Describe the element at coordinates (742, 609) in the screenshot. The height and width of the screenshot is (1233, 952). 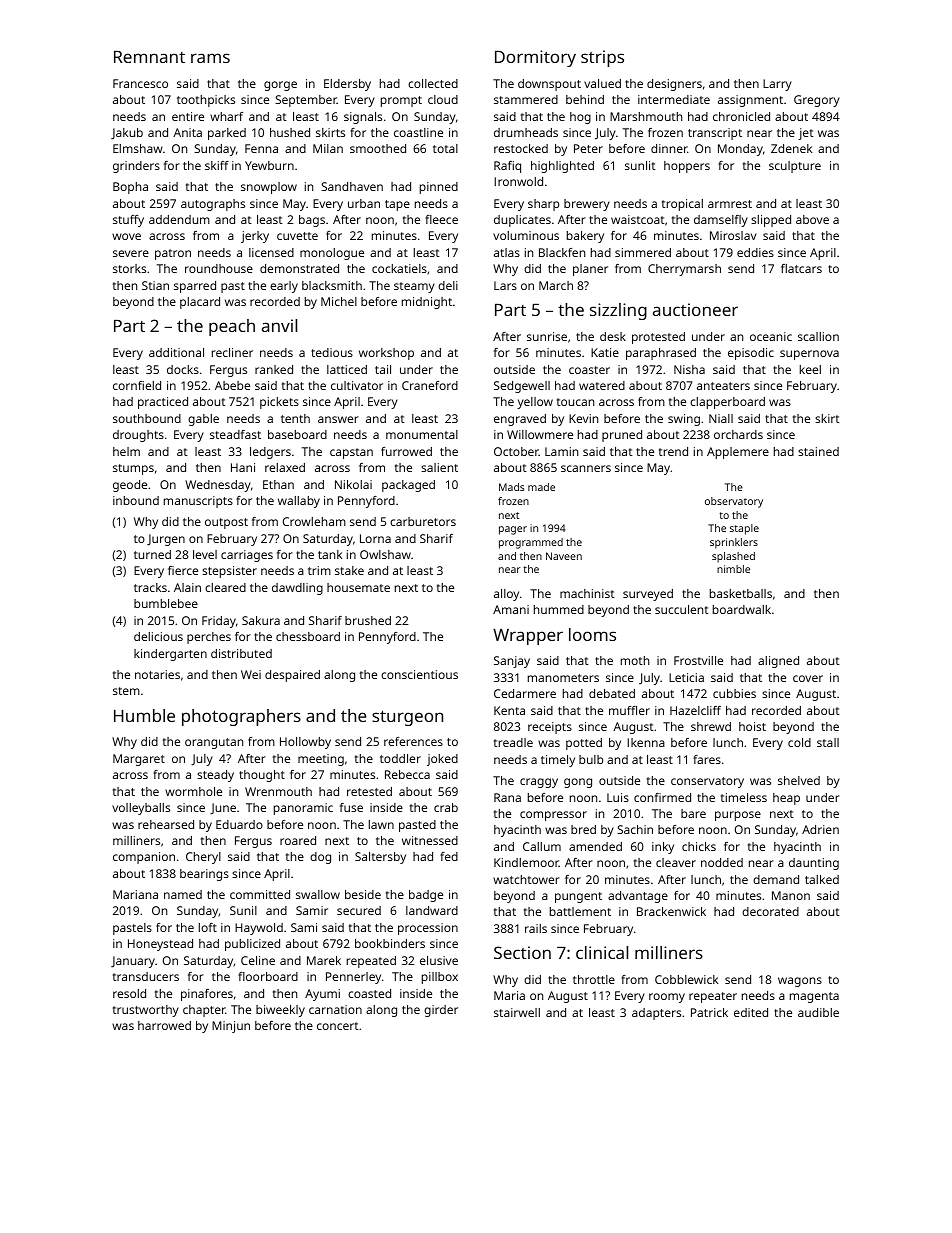
I see `boardwalk` at that location.
